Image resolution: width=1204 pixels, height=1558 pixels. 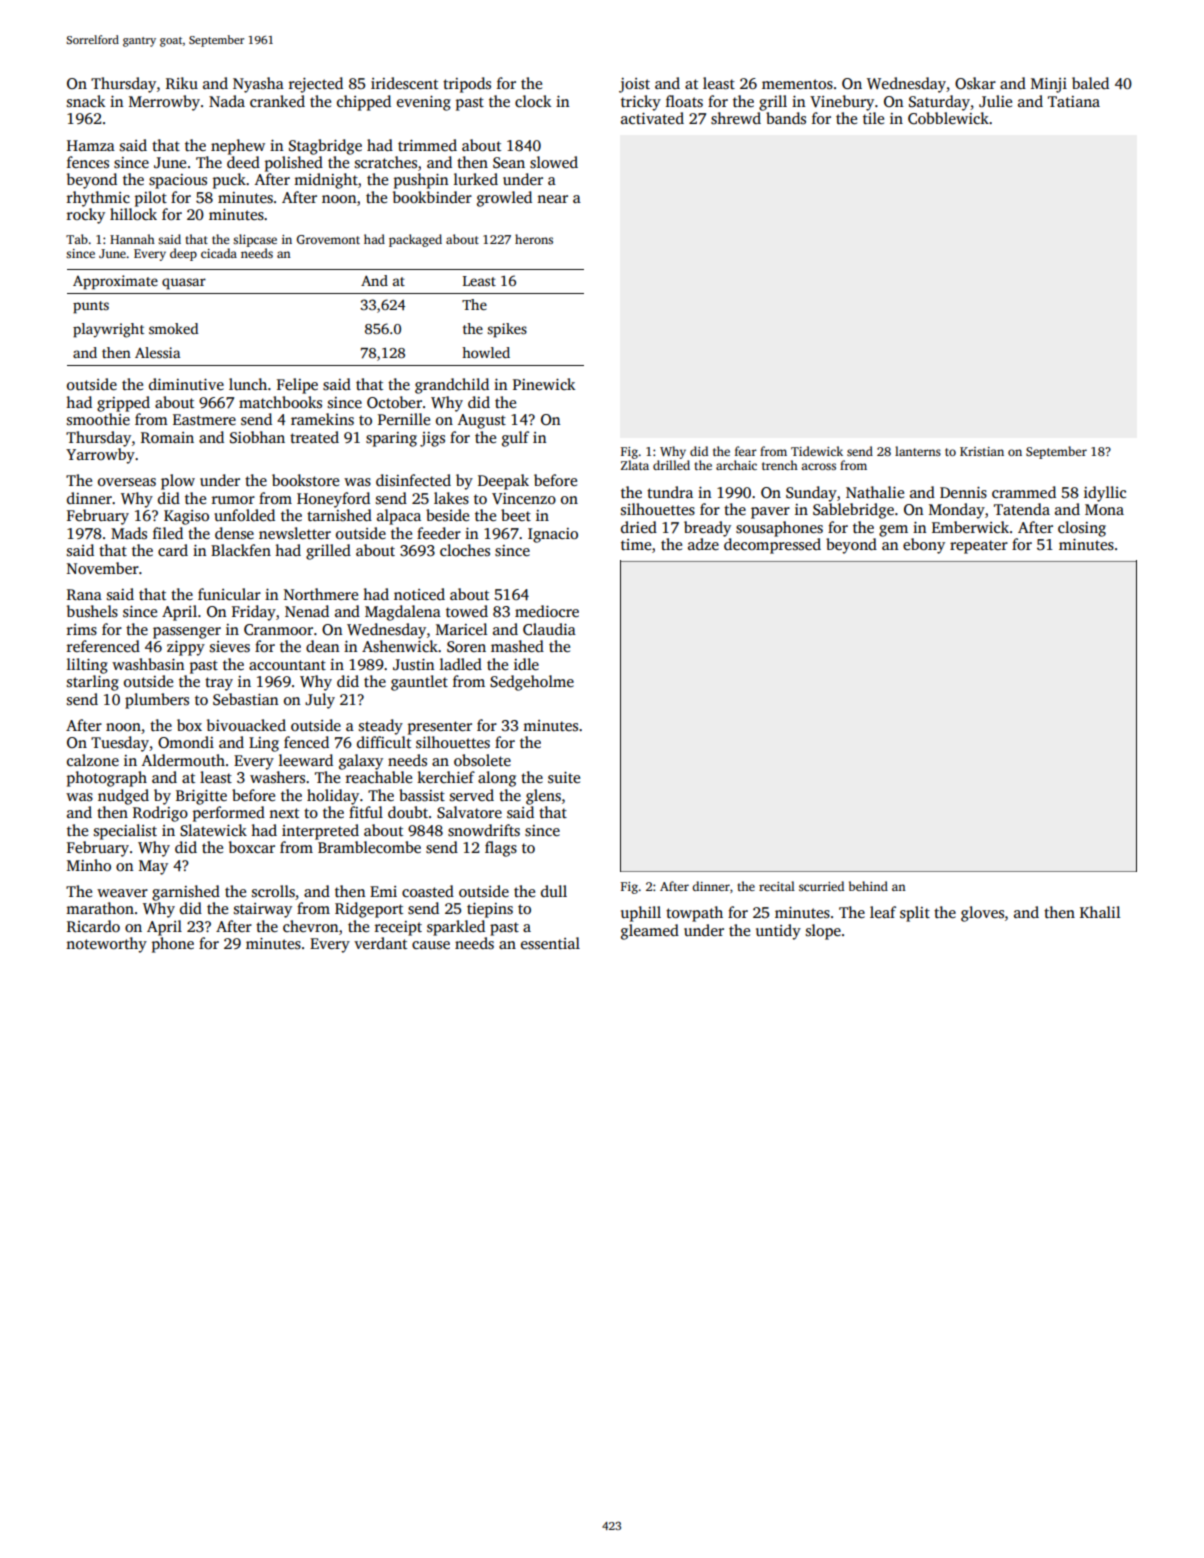 What do you see at coordinates (982, 451) in the document?
I see `Kristian` at bounding box center [982, 451].
